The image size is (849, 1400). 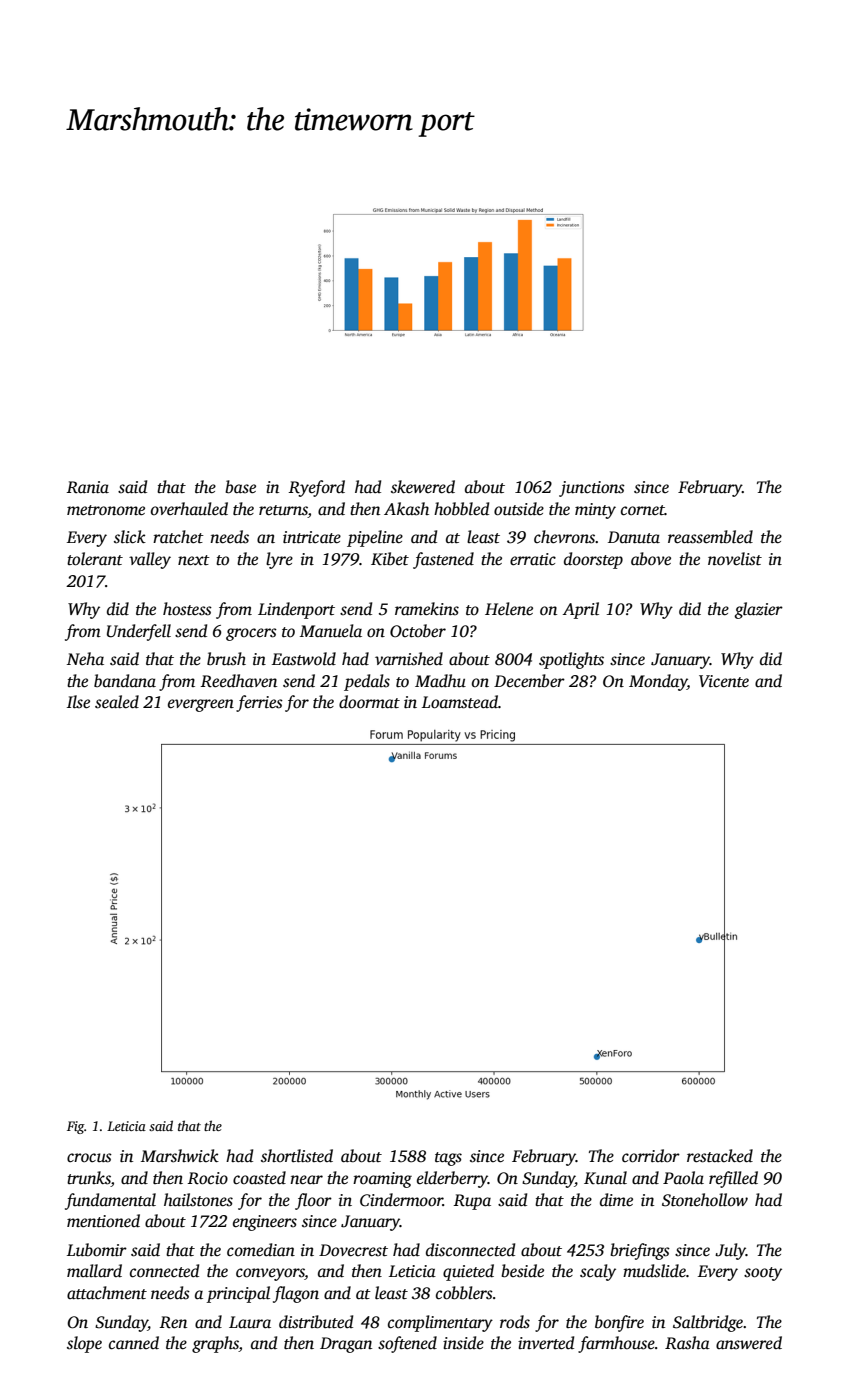 What do you see at coordinates (201, 705) in the page?
I see `evergreen` at bounding box center [201, 705].
